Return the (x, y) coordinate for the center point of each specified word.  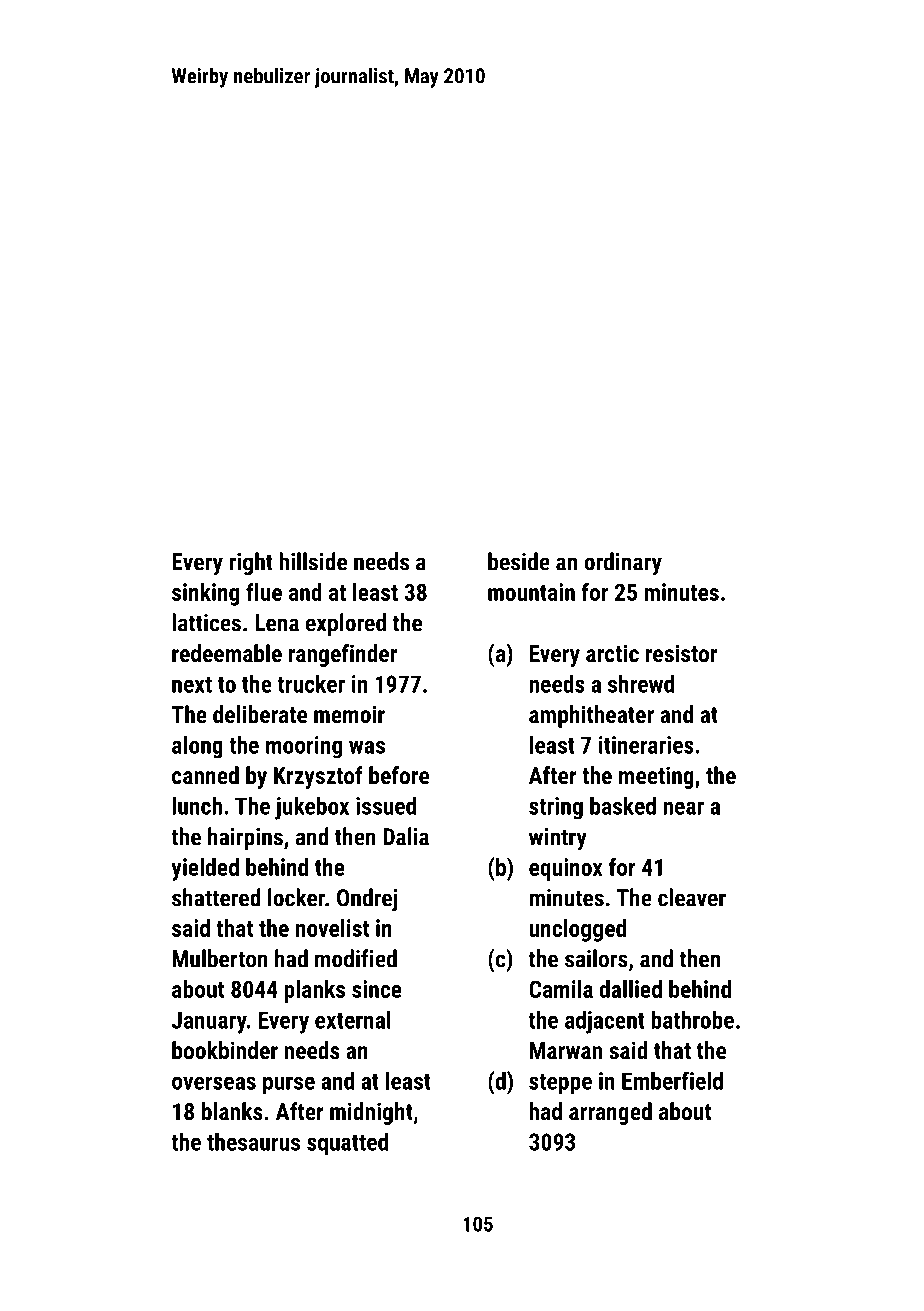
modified (356, 958)
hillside (313, 561)
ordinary (623, 564)
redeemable (227, 653)
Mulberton (220, 958)
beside (519, 561)
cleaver (692, 897)
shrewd (641, 683)
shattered (216, 897)
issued (386, 805)
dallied (631, 989)
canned (205, 775)
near (683, 808)
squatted (347, 1144)
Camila (561, 989)
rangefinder (343, 655)
